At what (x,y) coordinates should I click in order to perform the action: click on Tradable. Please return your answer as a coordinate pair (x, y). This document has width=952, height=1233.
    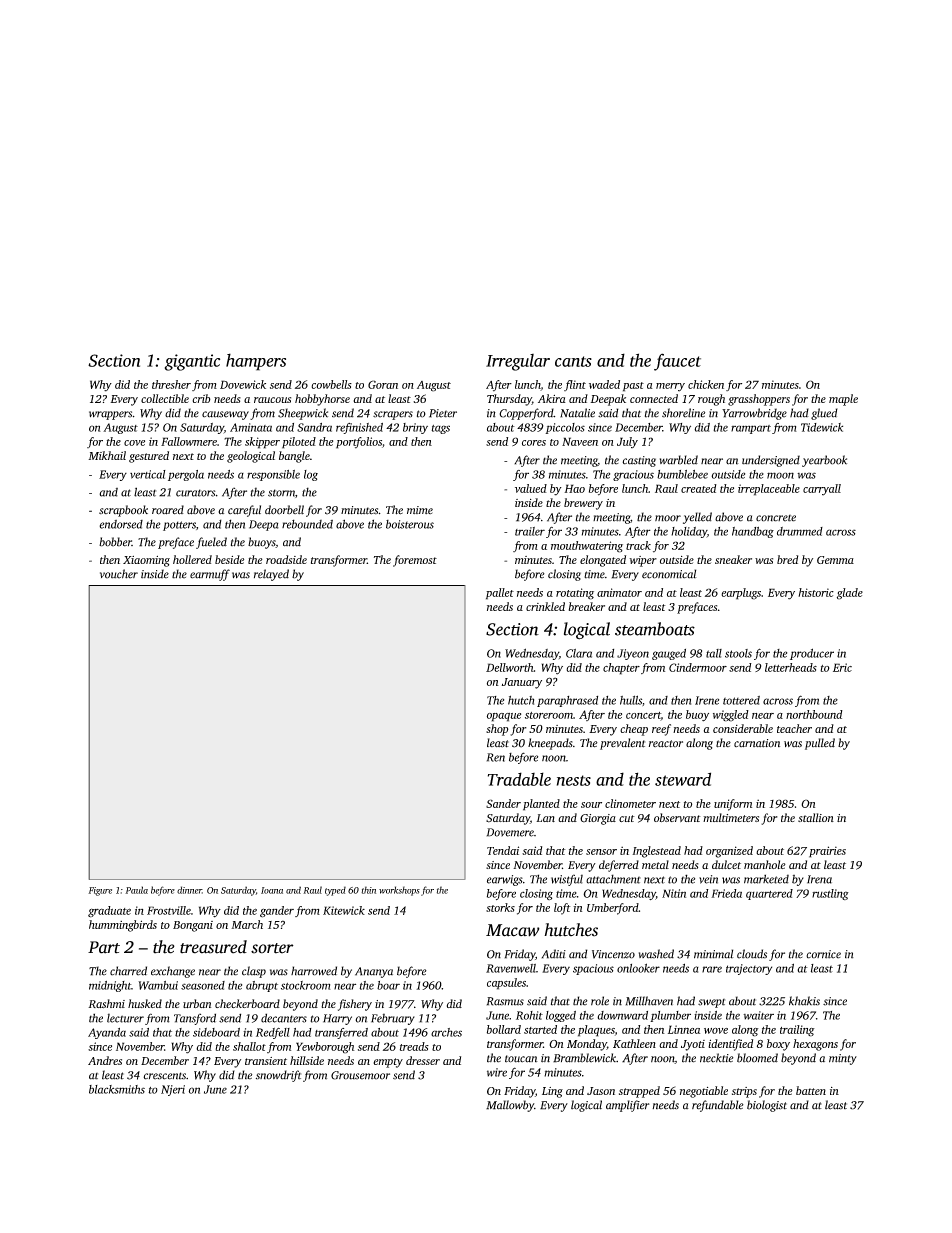
    Looking at the image, I should click on (519, 779).
